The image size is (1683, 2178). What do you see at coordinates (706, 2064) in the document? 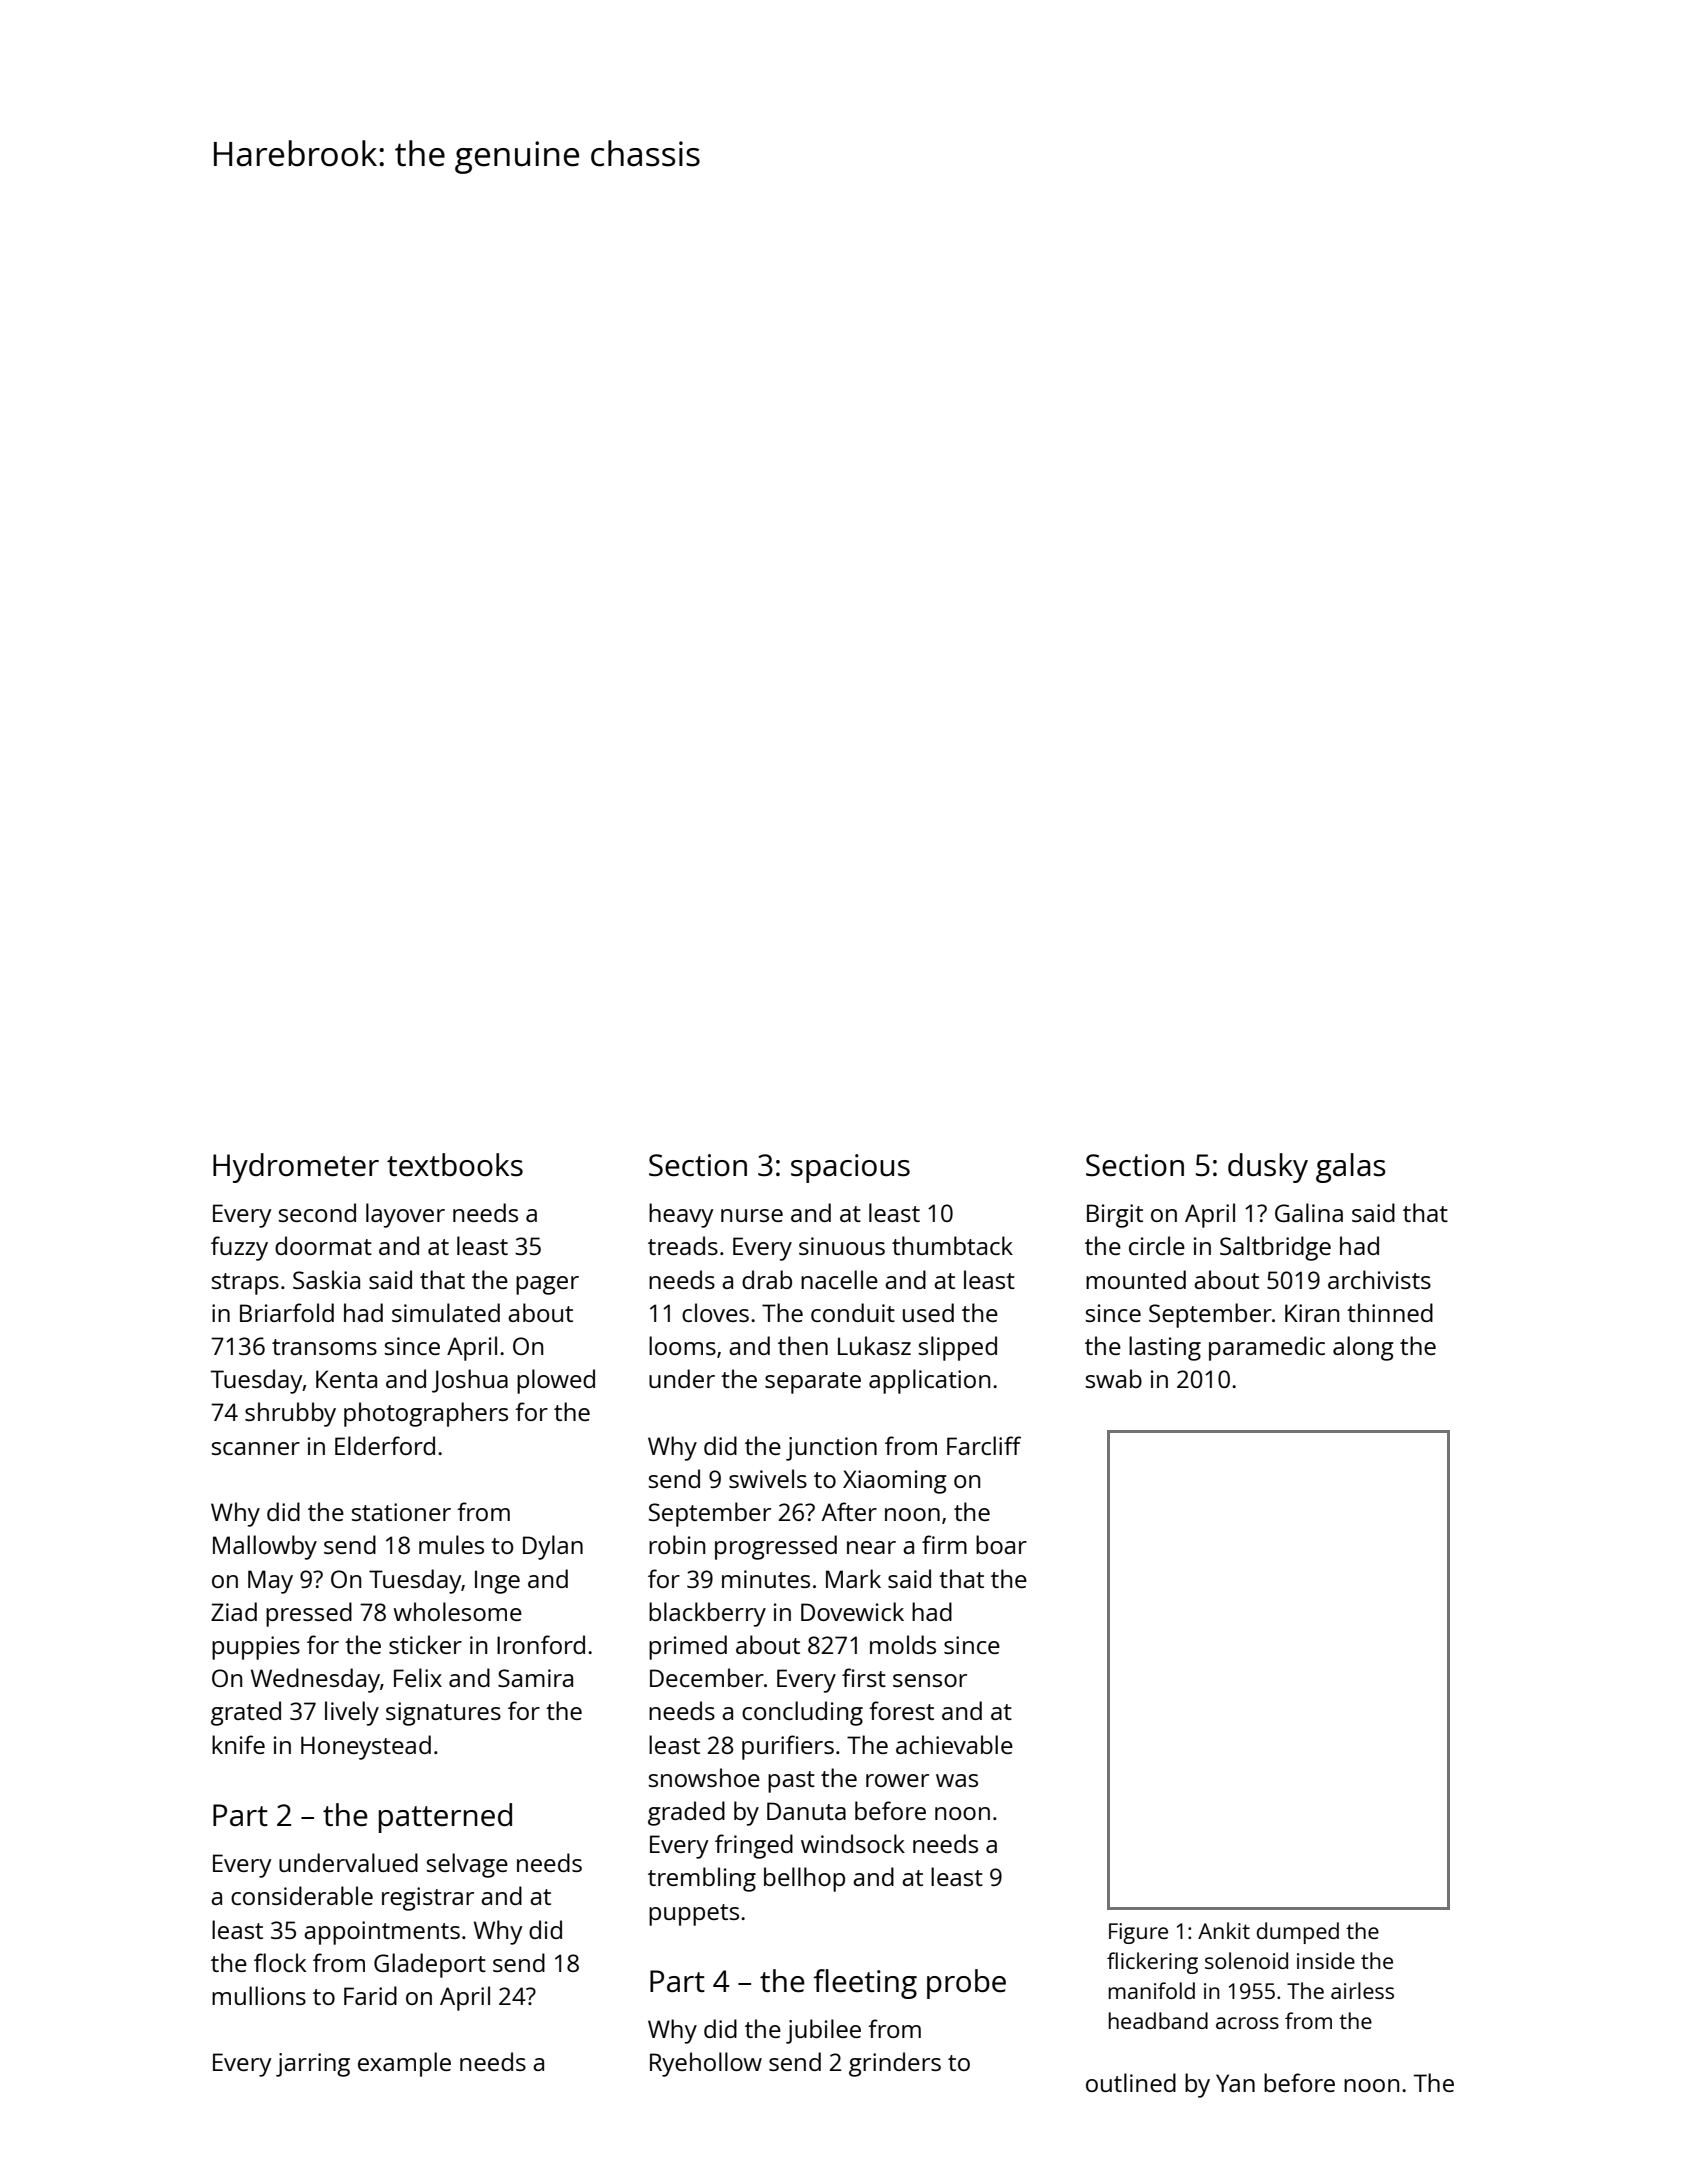
I see `Ryehollow` at bounding box center [706, 2064].
